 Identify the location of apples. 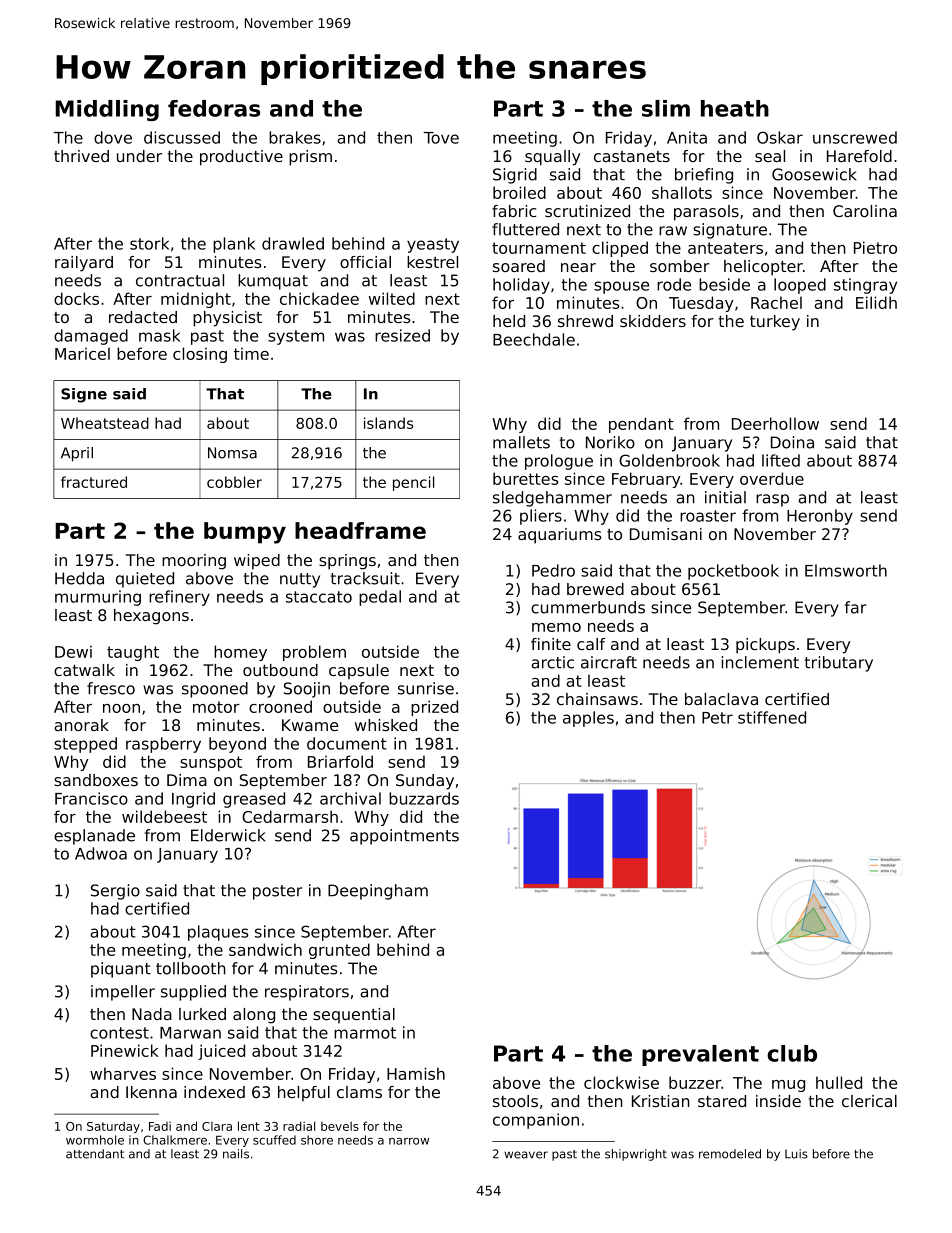
(588, 719).
